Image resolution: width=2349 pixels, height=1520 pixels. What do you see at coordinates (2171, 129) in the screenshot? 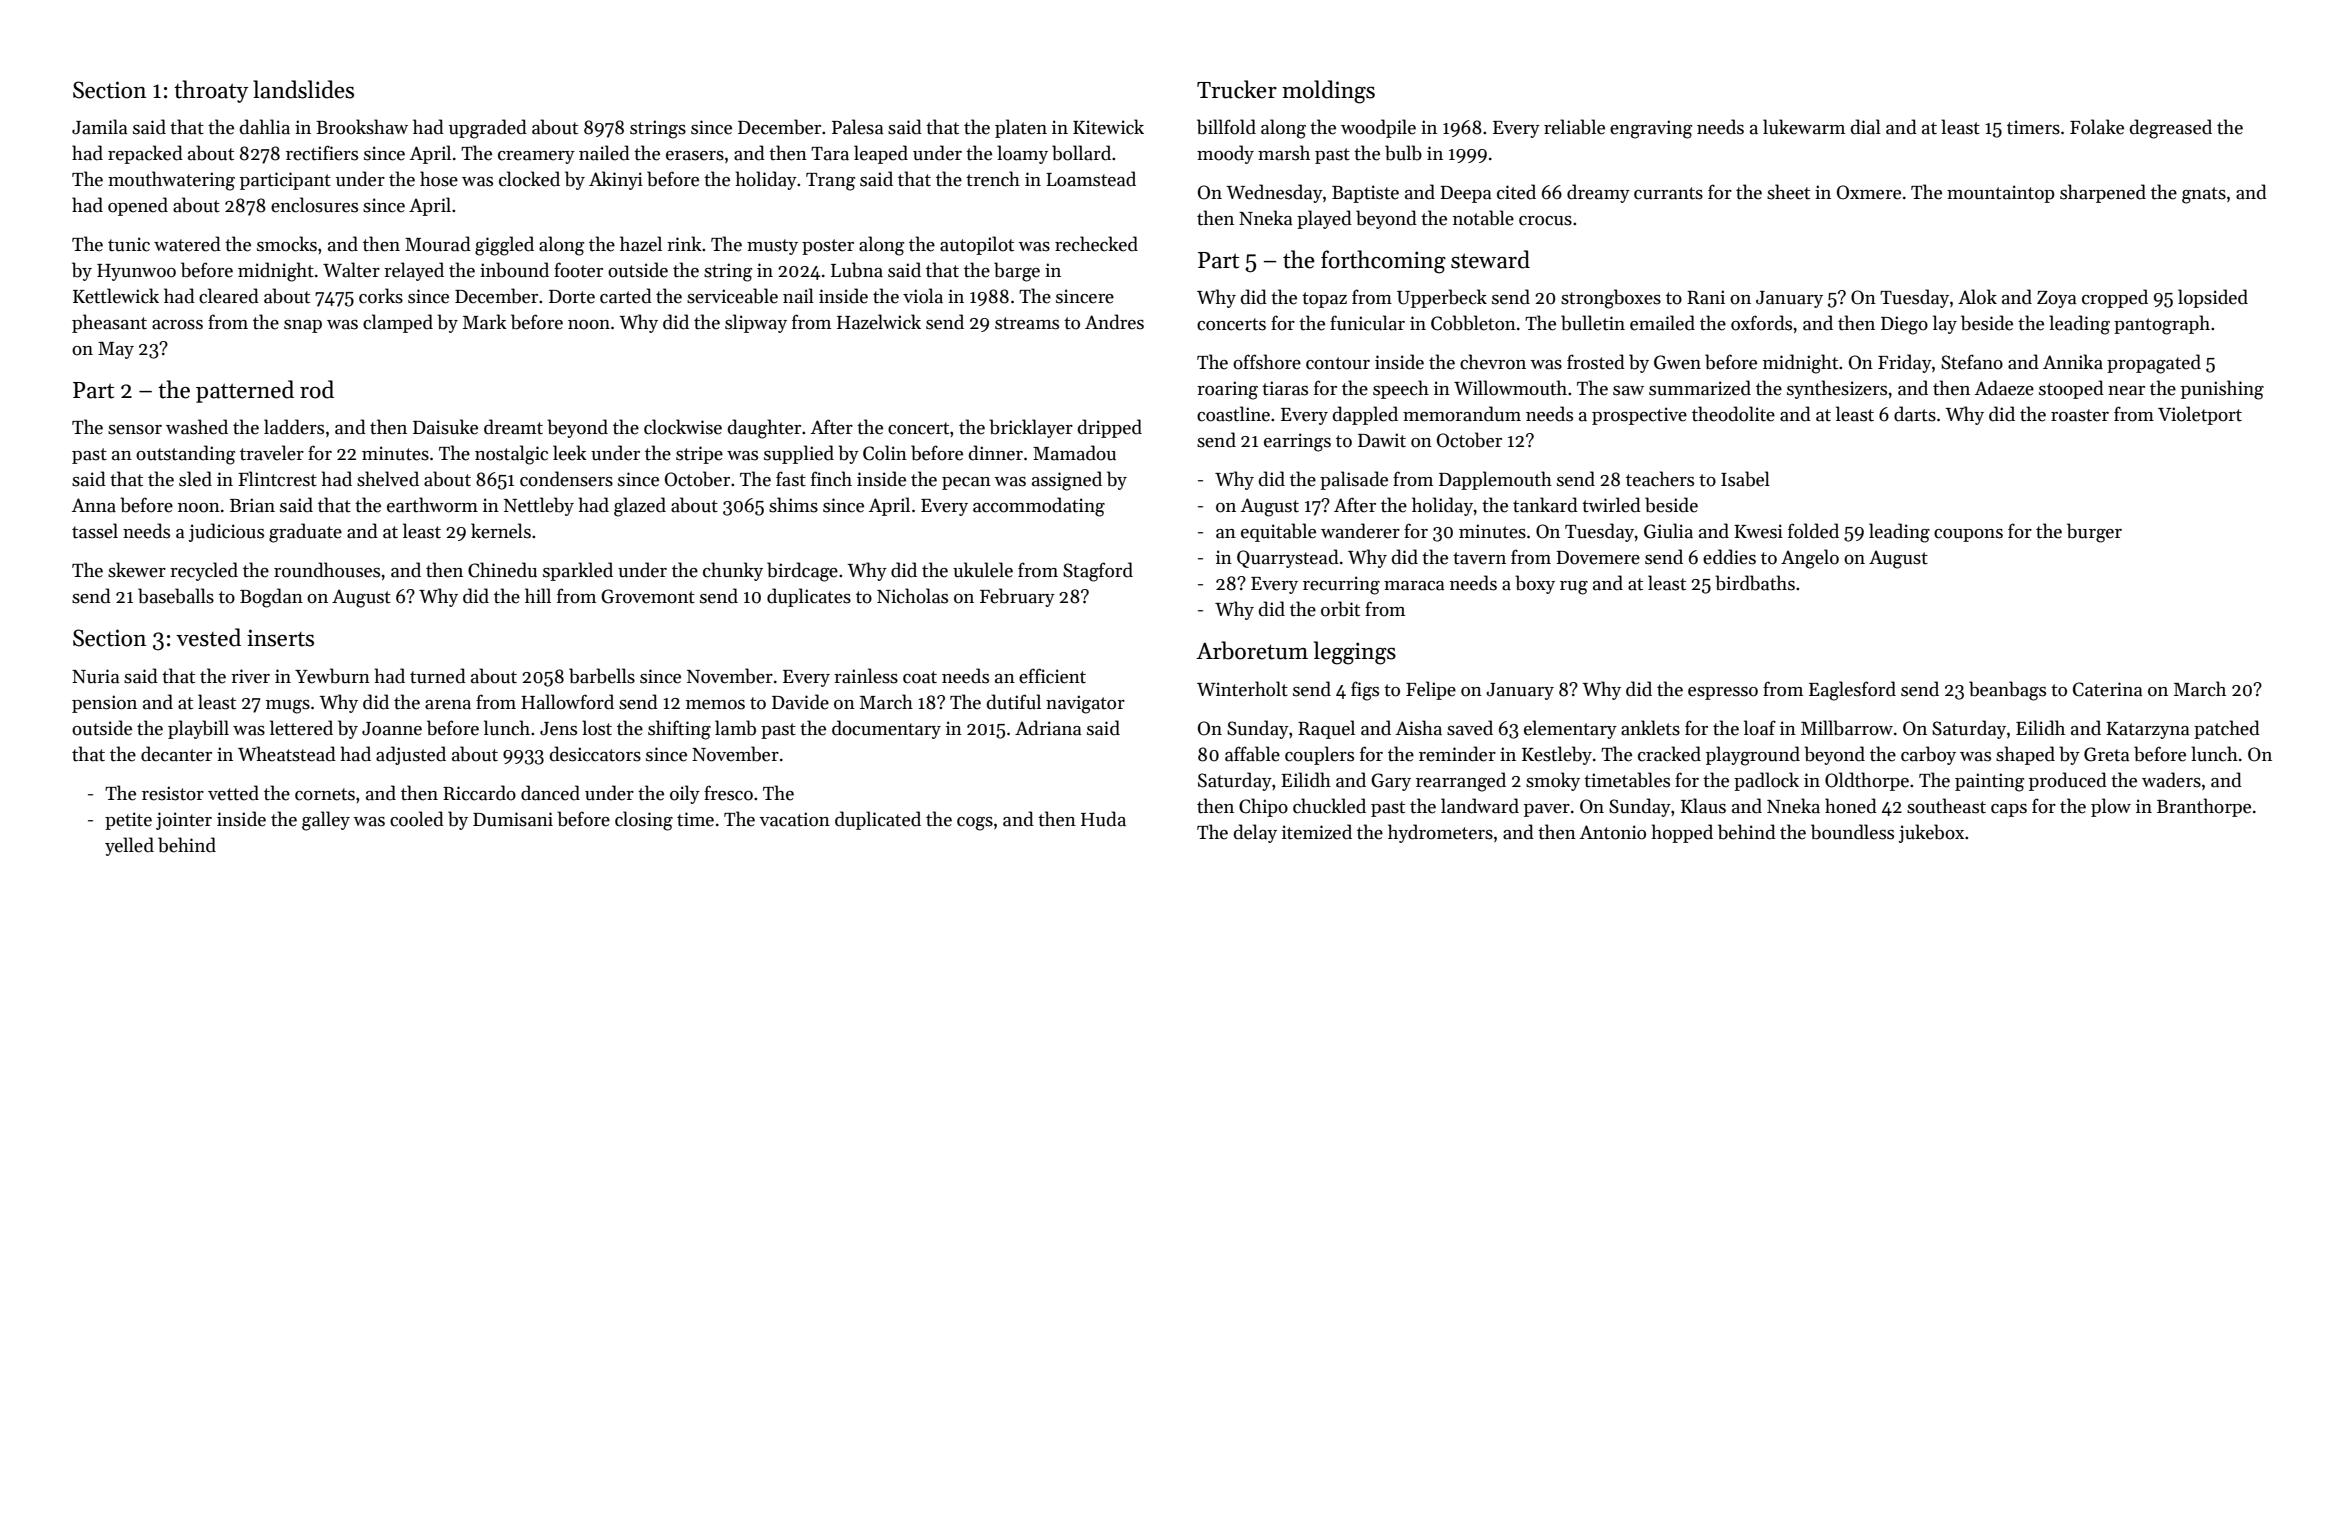
I see `degreased` at bounding box center [2171, 129].
